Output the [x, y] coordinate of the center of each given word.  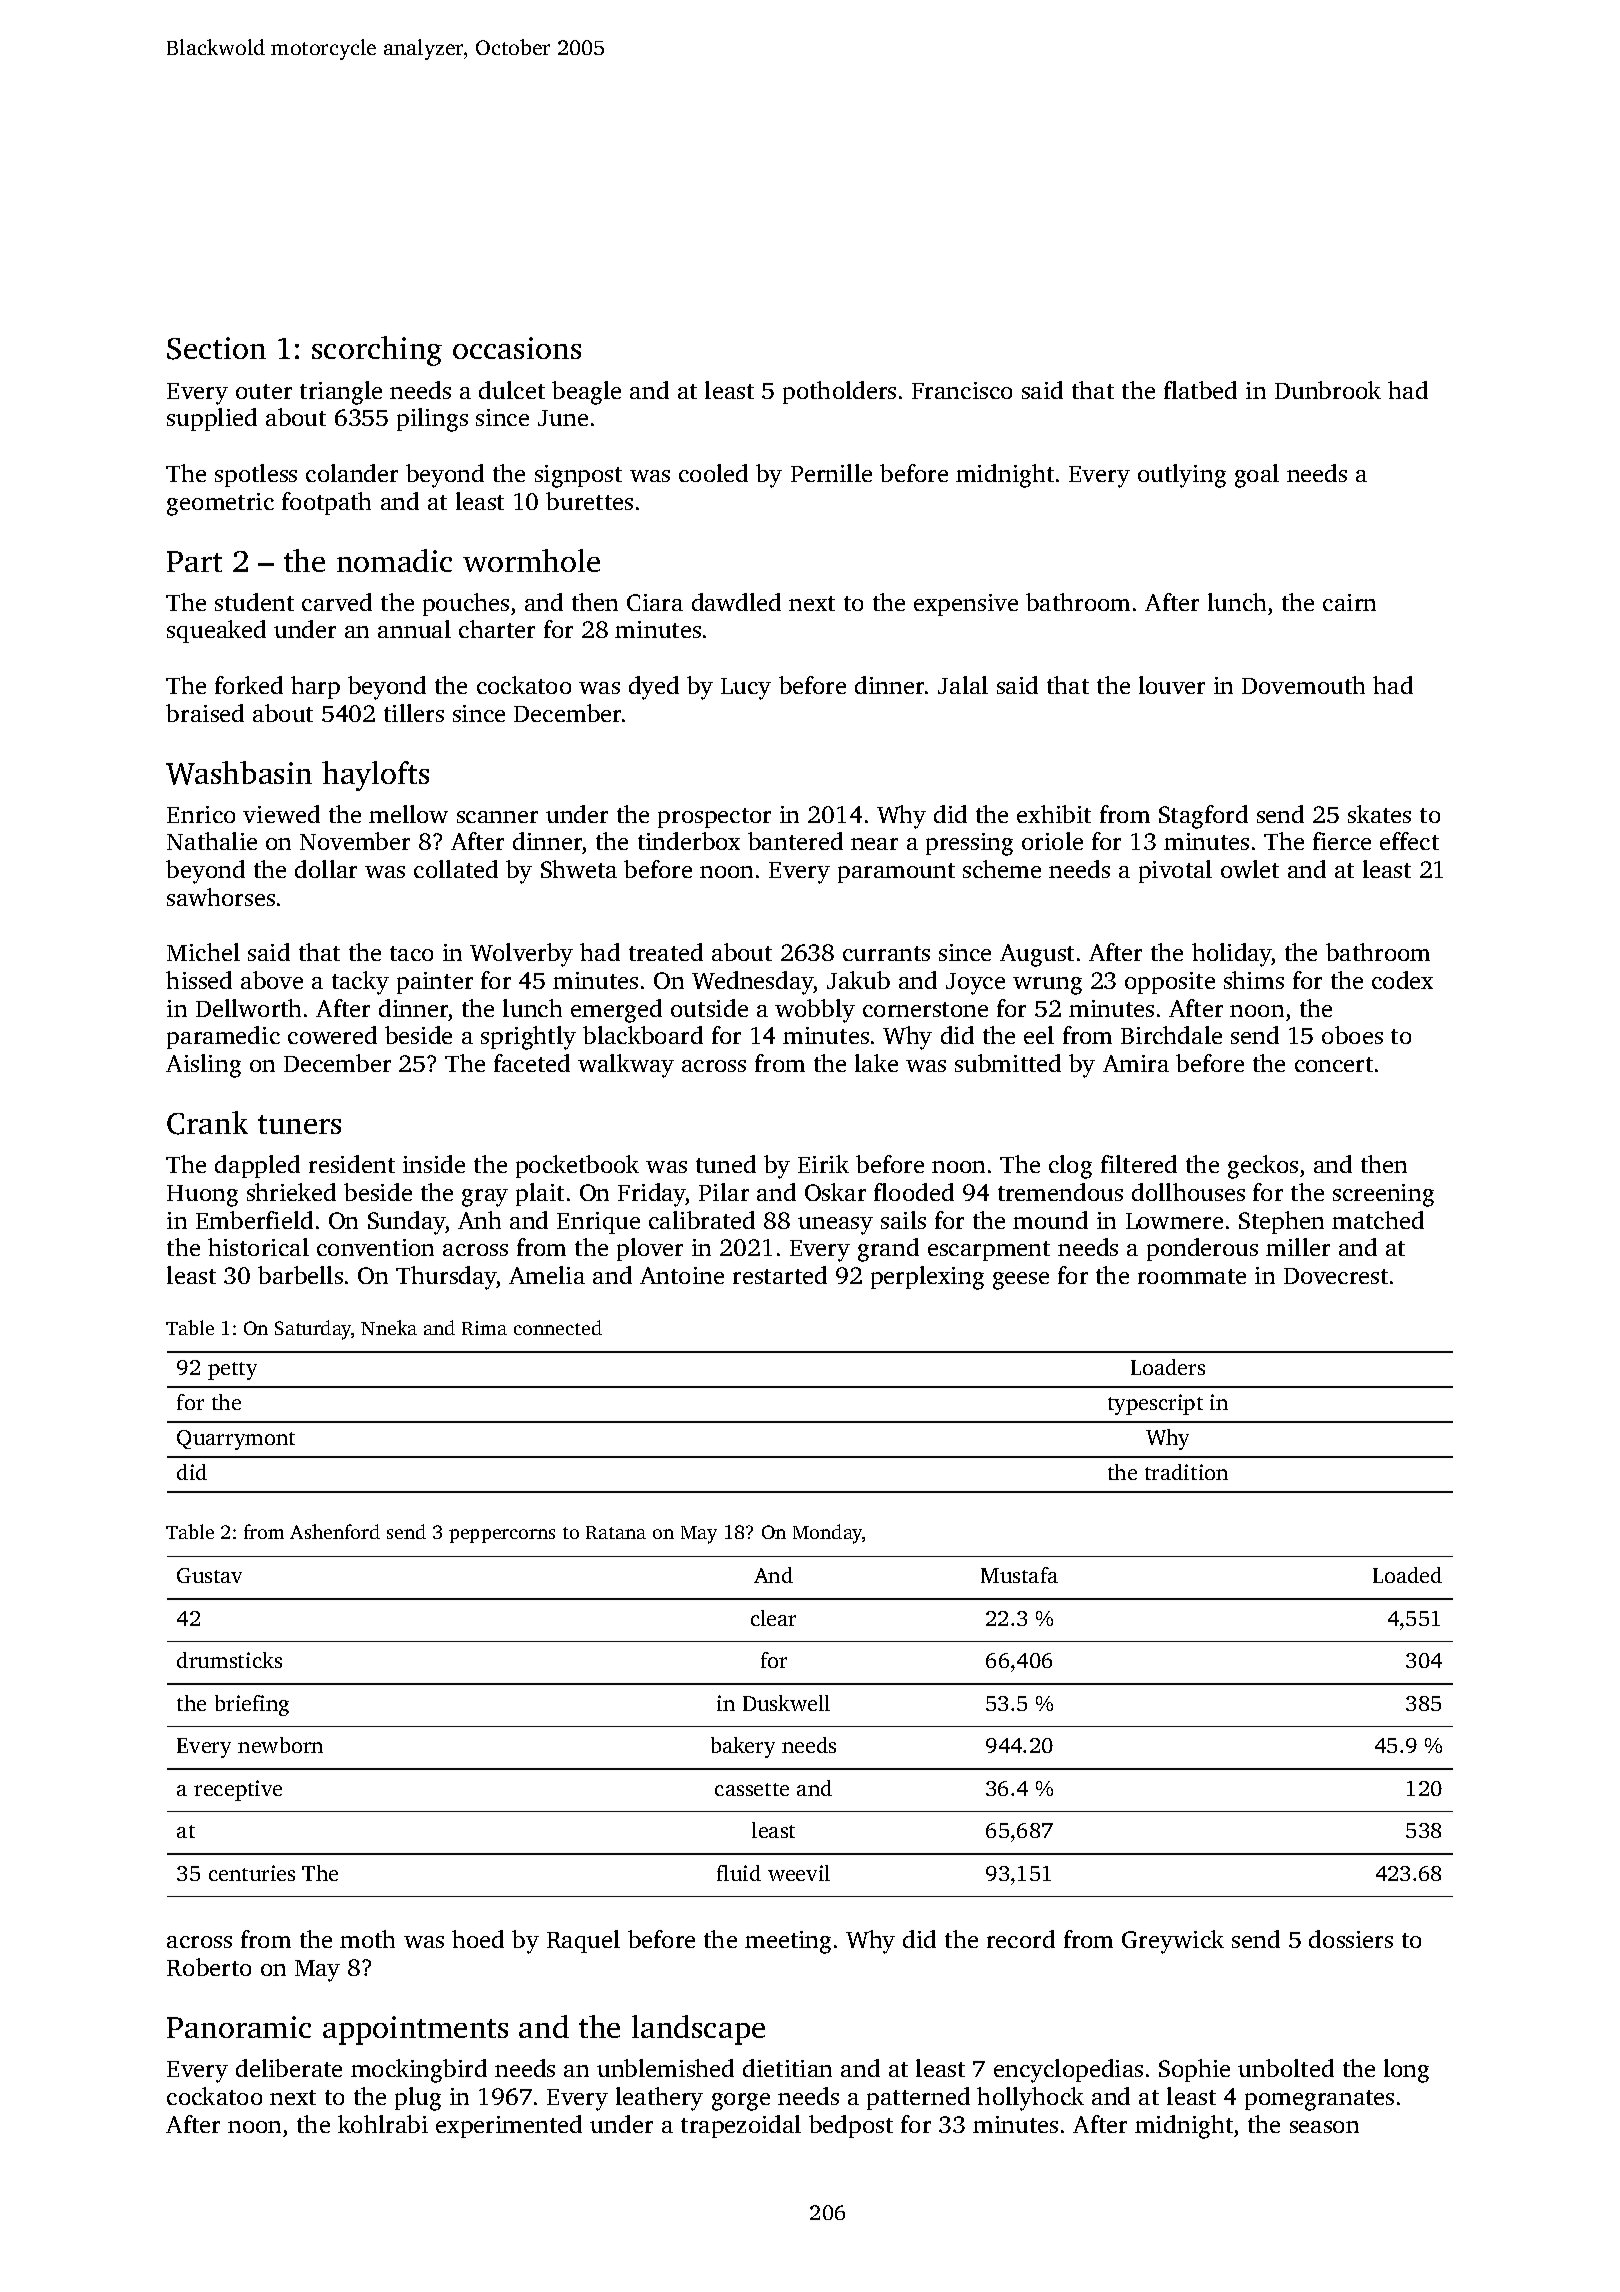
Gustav [209, 1575]
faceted [532, 1063]
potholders [839, 392]
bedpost [851, 2126]
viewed [281, 814]
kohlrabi [383, 2124]
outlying [1182, 476]
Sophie [1194, 2070]
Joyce [975, 984]
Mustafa [1019, 1575]
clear [773, 1618]
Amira [1136, 1063]
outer [264, 391]
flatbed [1200, 390]
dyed [654, 688]
